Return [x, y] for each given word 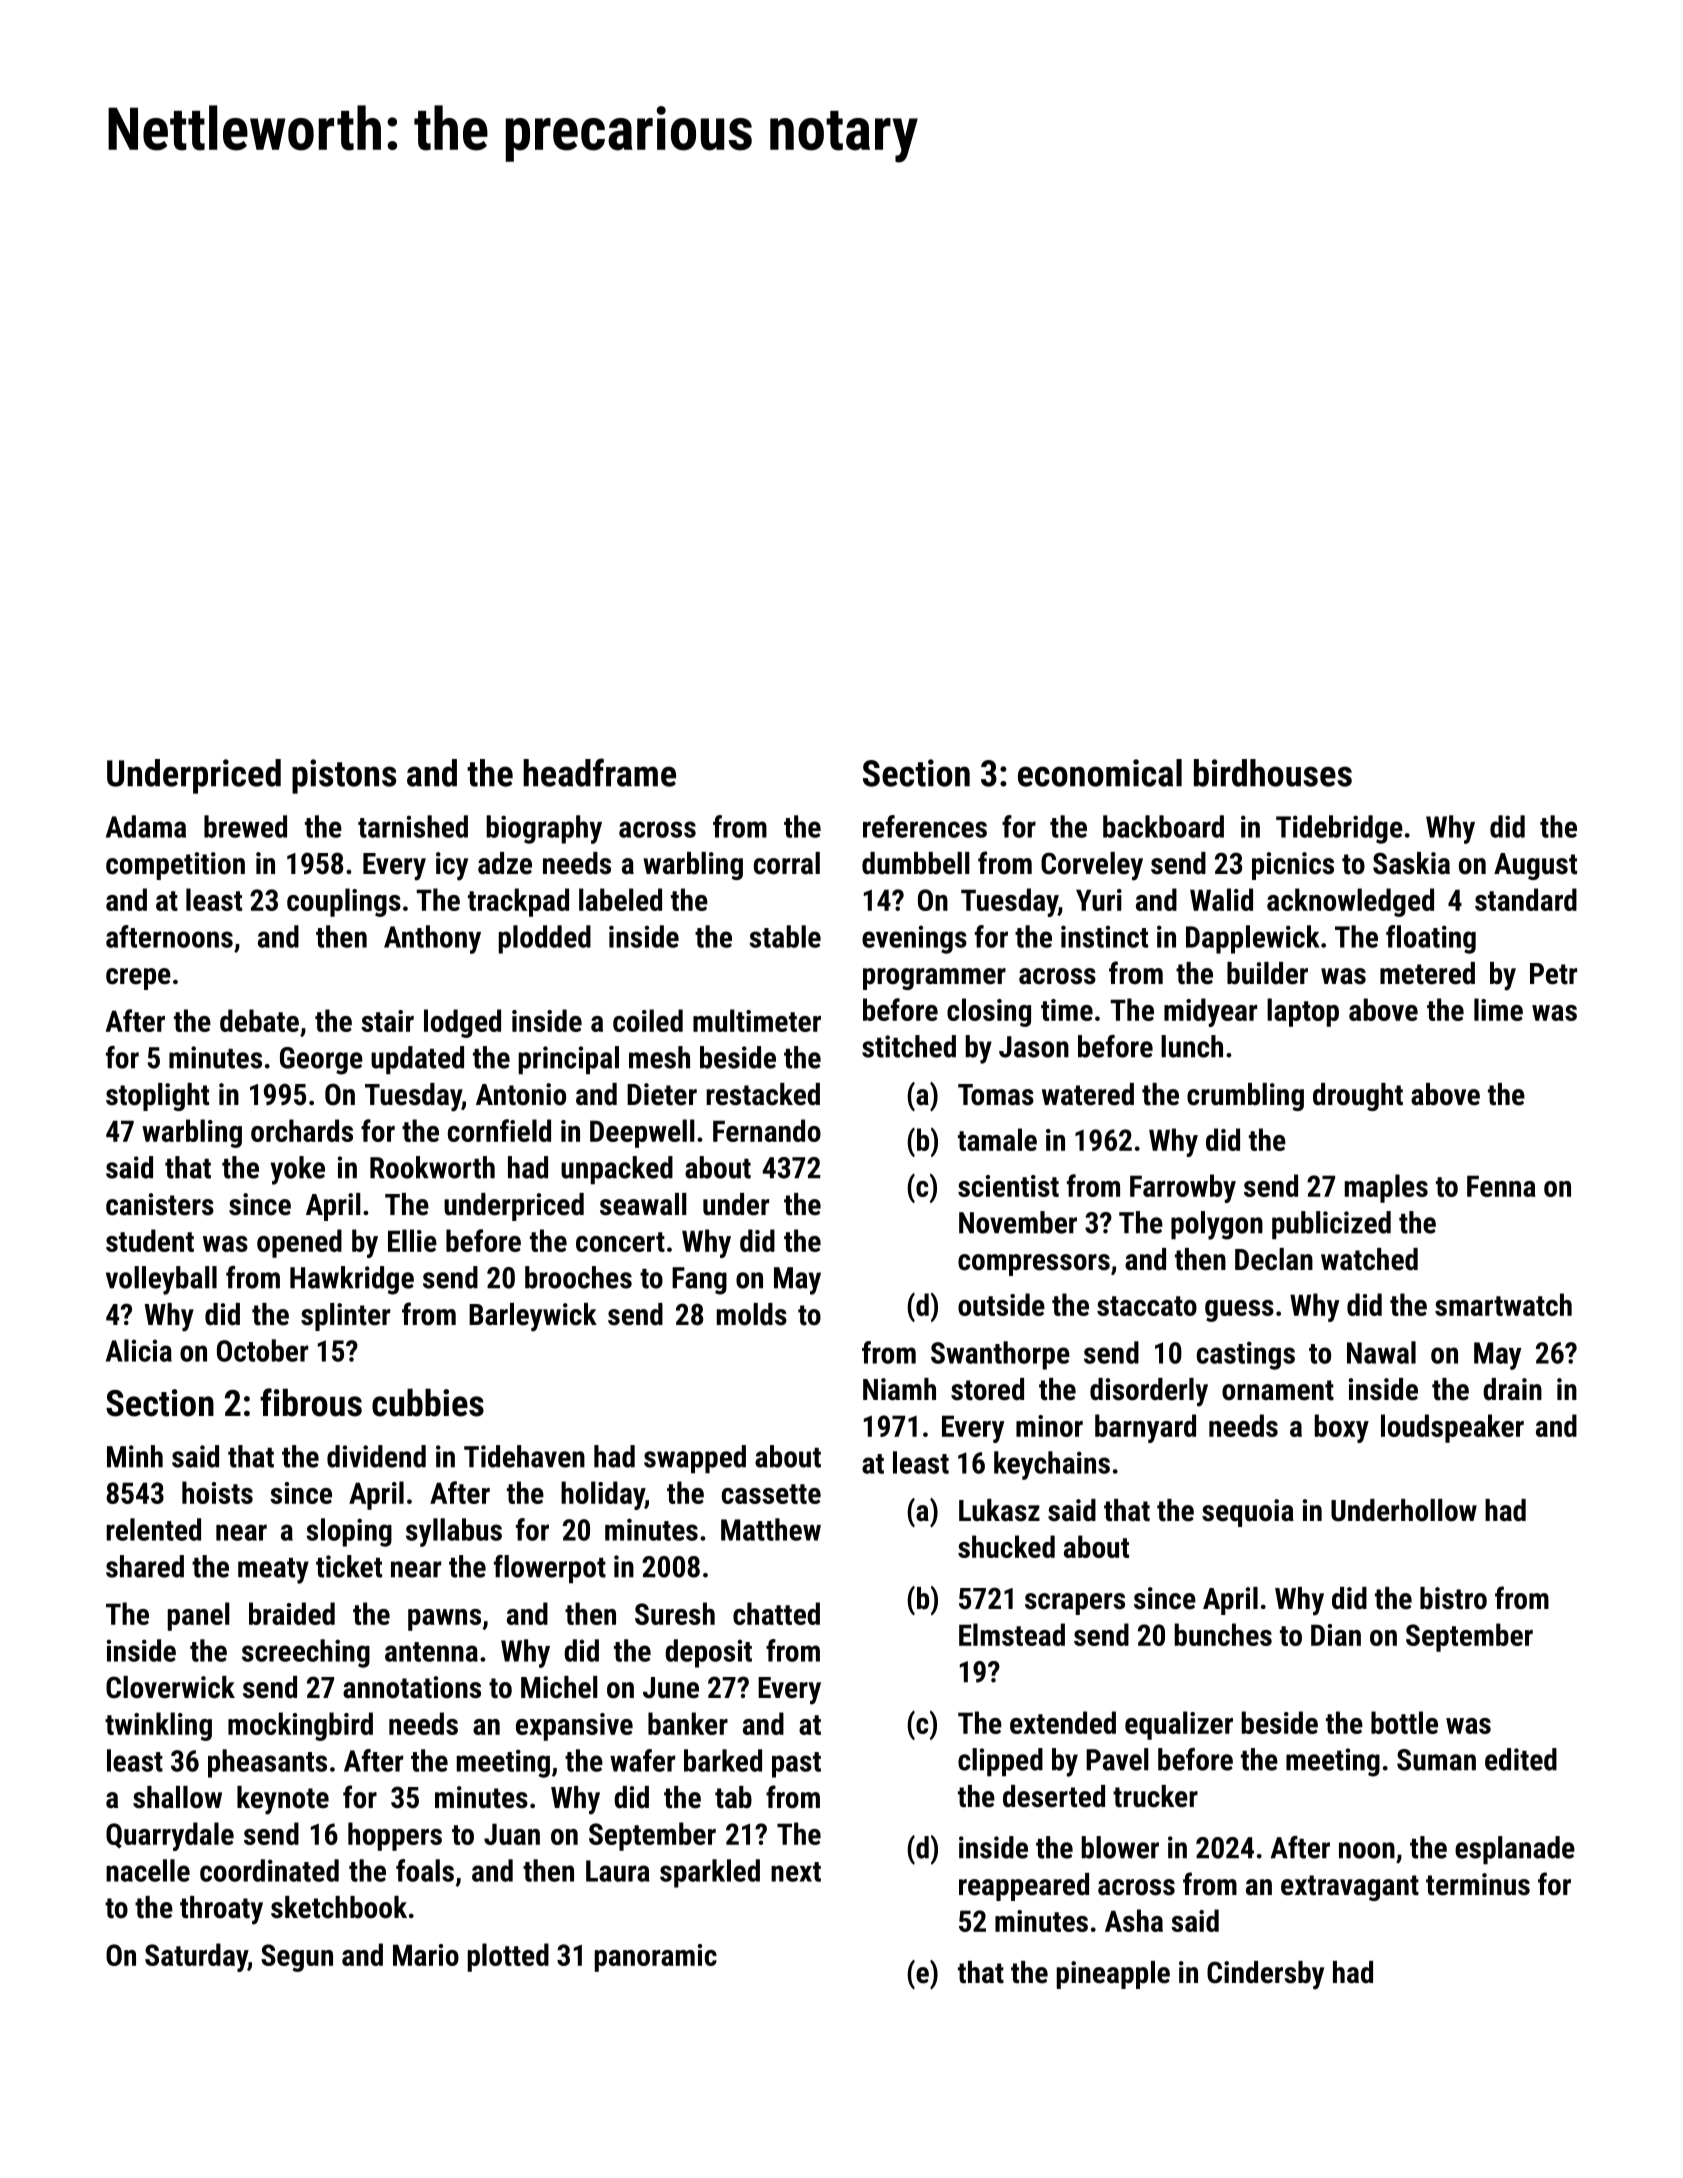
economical [1100, 773]
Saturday [196, 1957]
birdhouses [1273, 773]
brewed [245, 826]
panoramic [656, 1958]
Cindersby [1265, 1975]
